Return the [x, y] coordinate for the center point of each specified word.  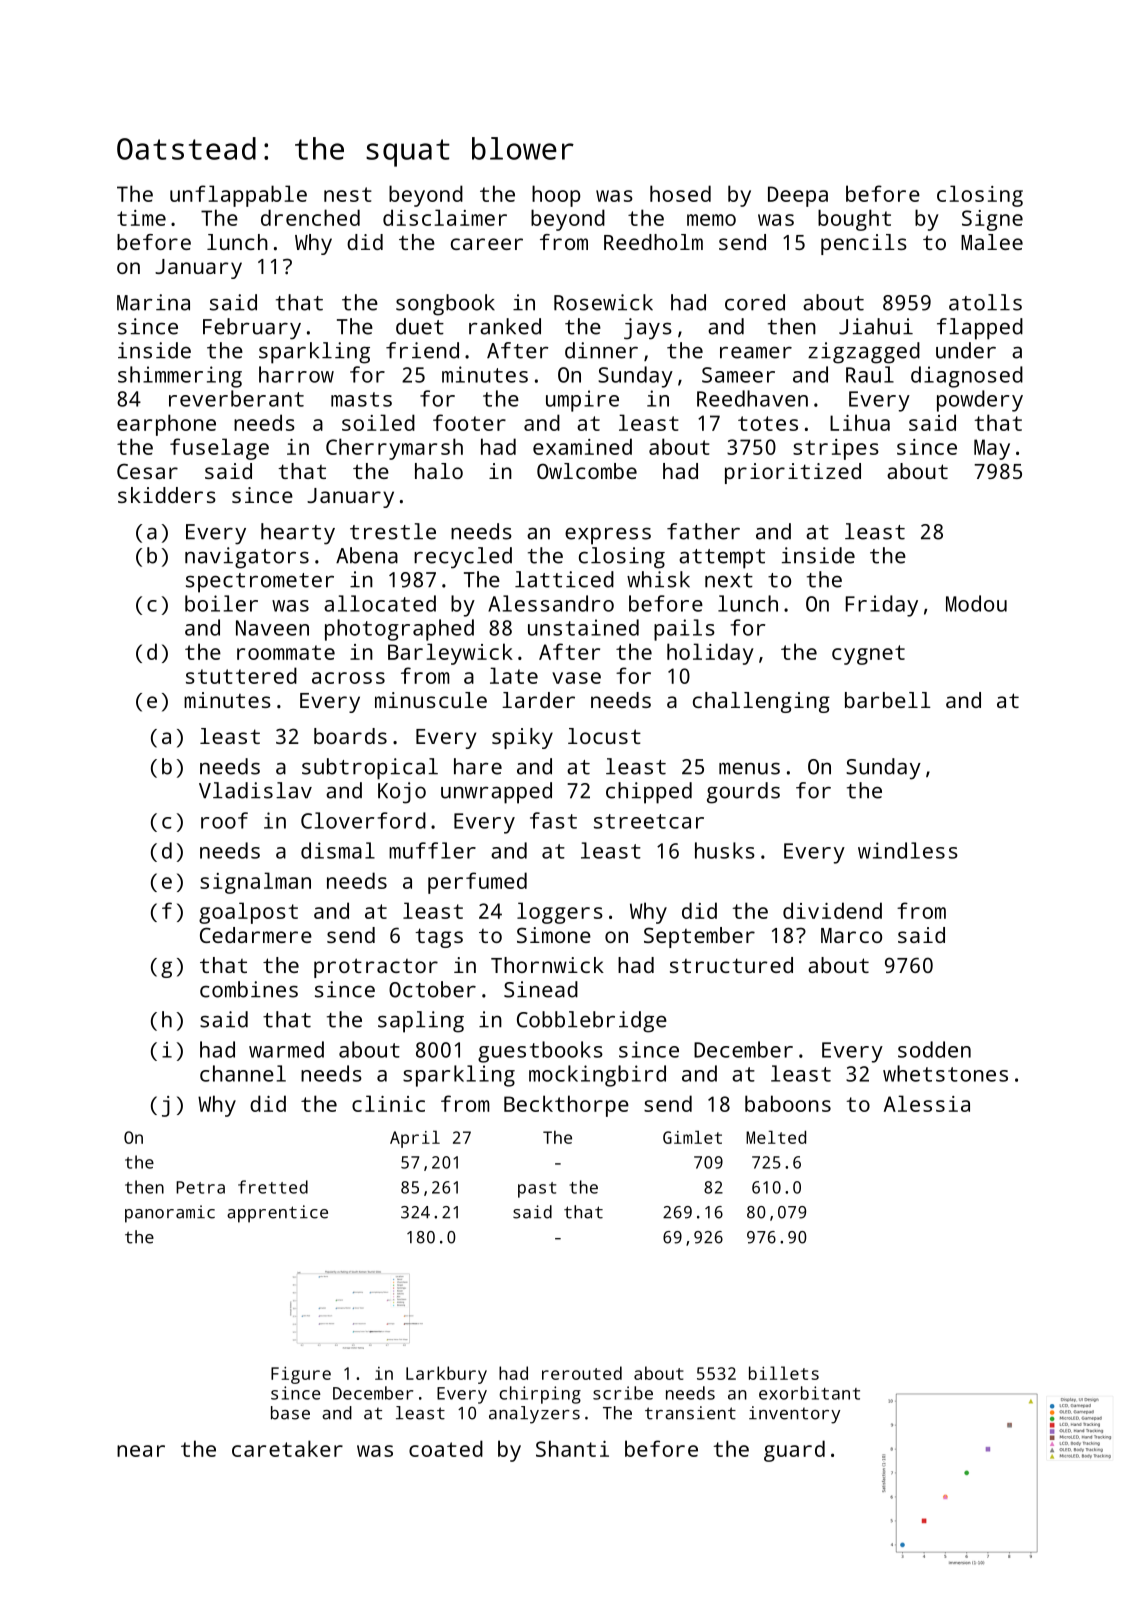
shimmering [180, 377]
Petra [200, 1187]
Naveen [272, 628]
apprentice [277, 1214]
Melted [776, 1137]
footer [469, 422]
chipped [649, 793]
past [537, 1190]
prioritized [793, 473]
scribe [623, 1393]
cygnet [868, 655]
